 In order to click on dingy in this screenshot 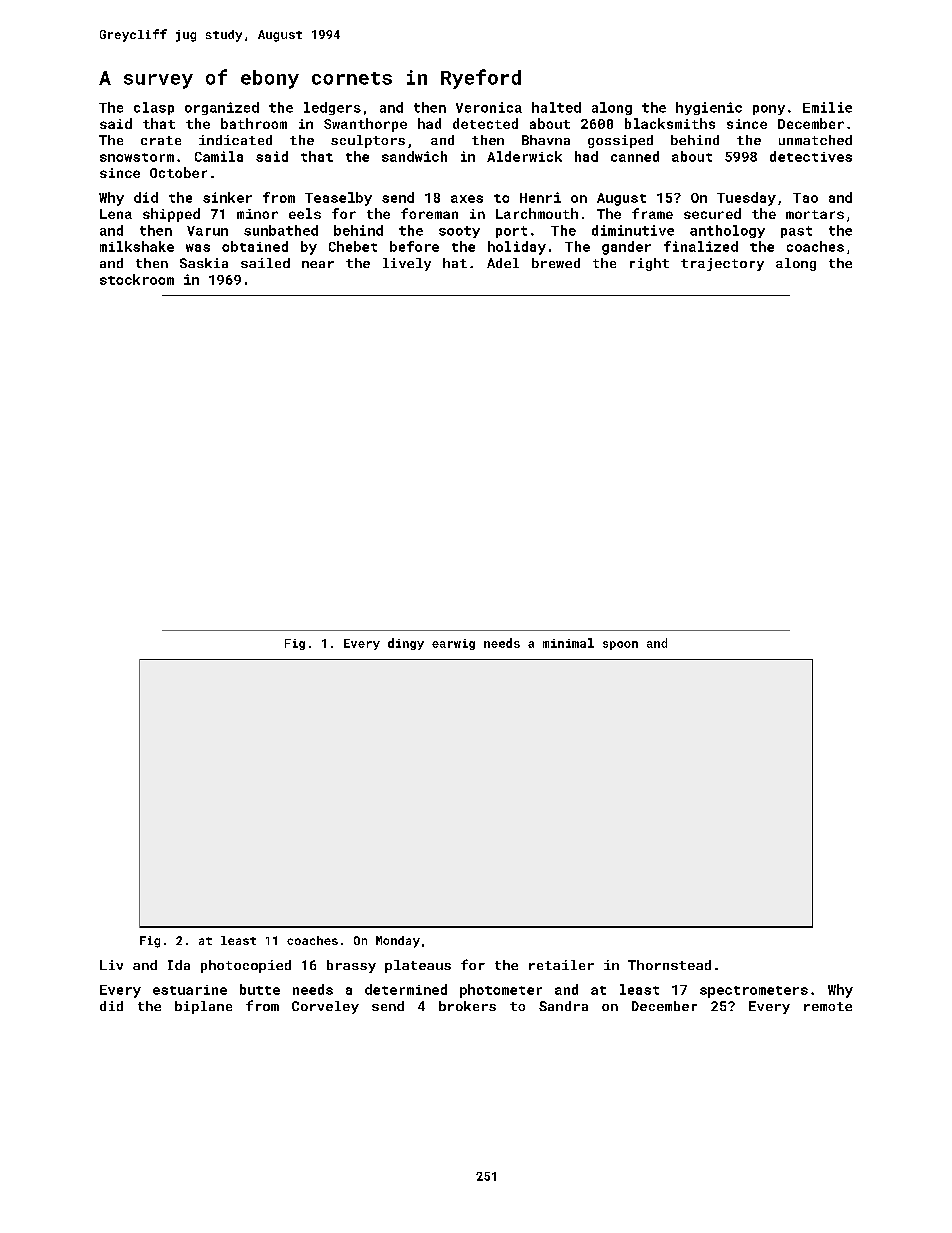, I will do `click(406, 644)`.
